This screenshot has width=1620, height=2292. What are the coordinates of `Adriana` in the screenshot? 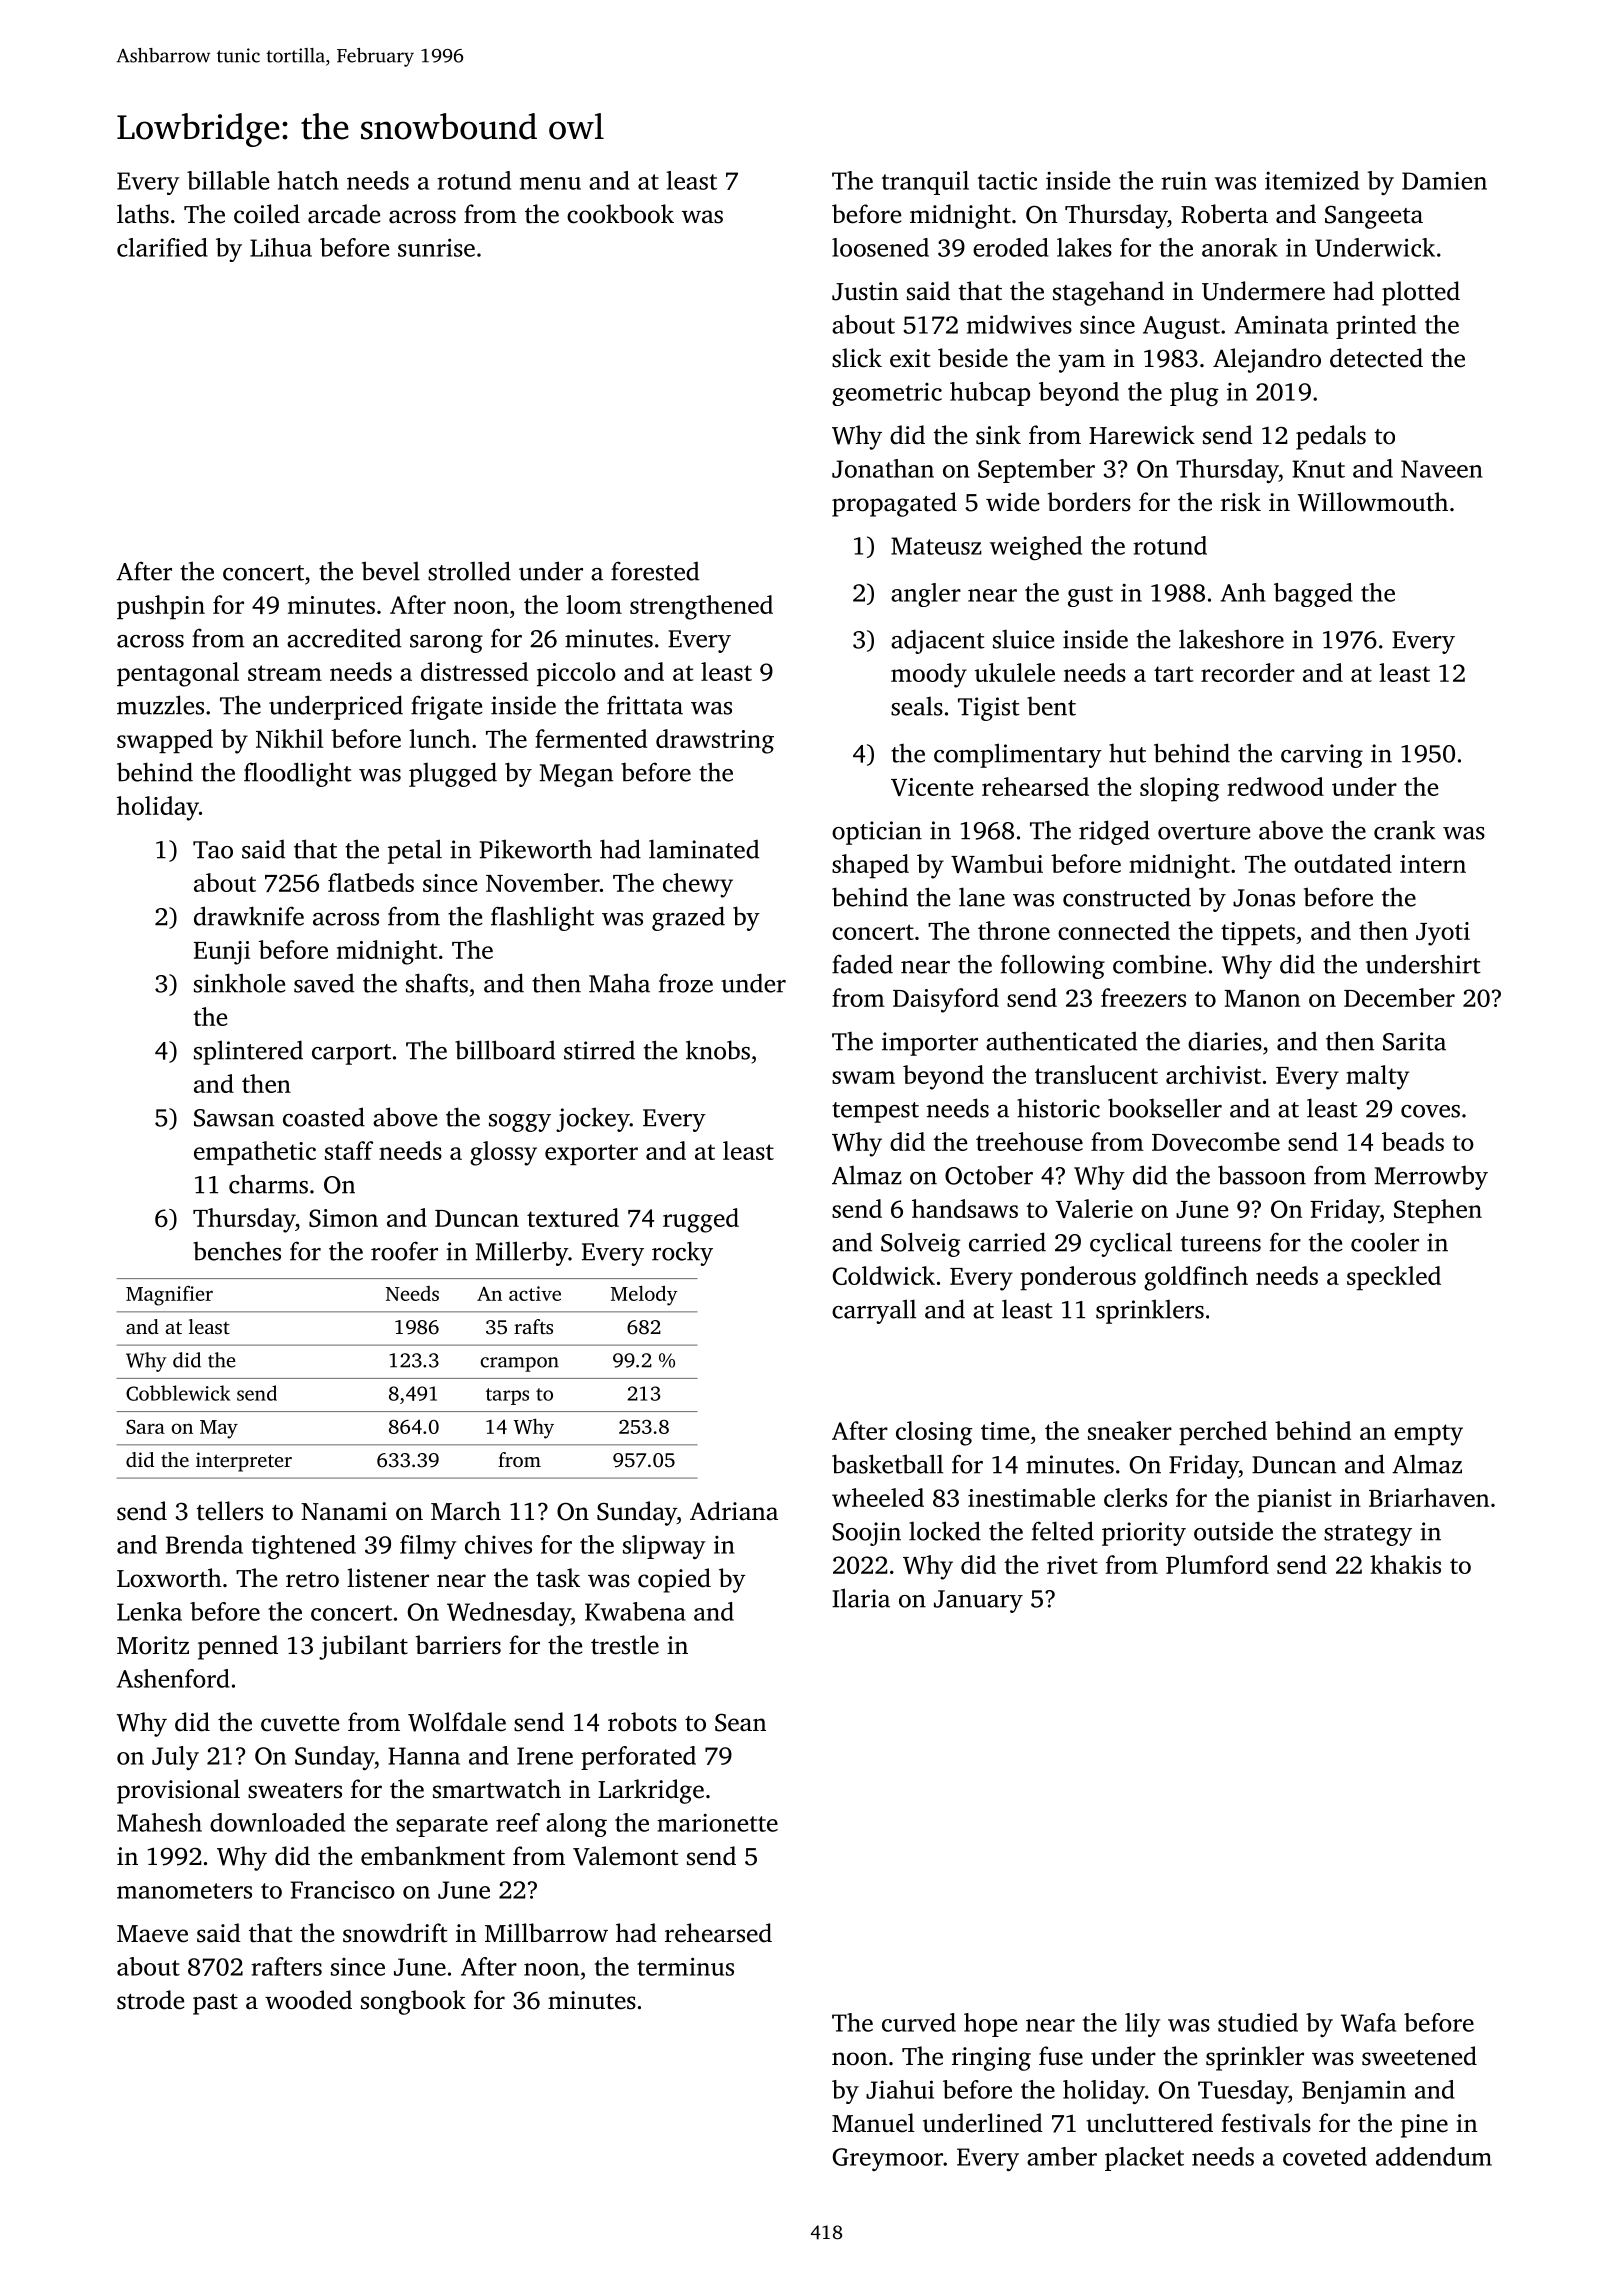 It's located at (734, 1511).
